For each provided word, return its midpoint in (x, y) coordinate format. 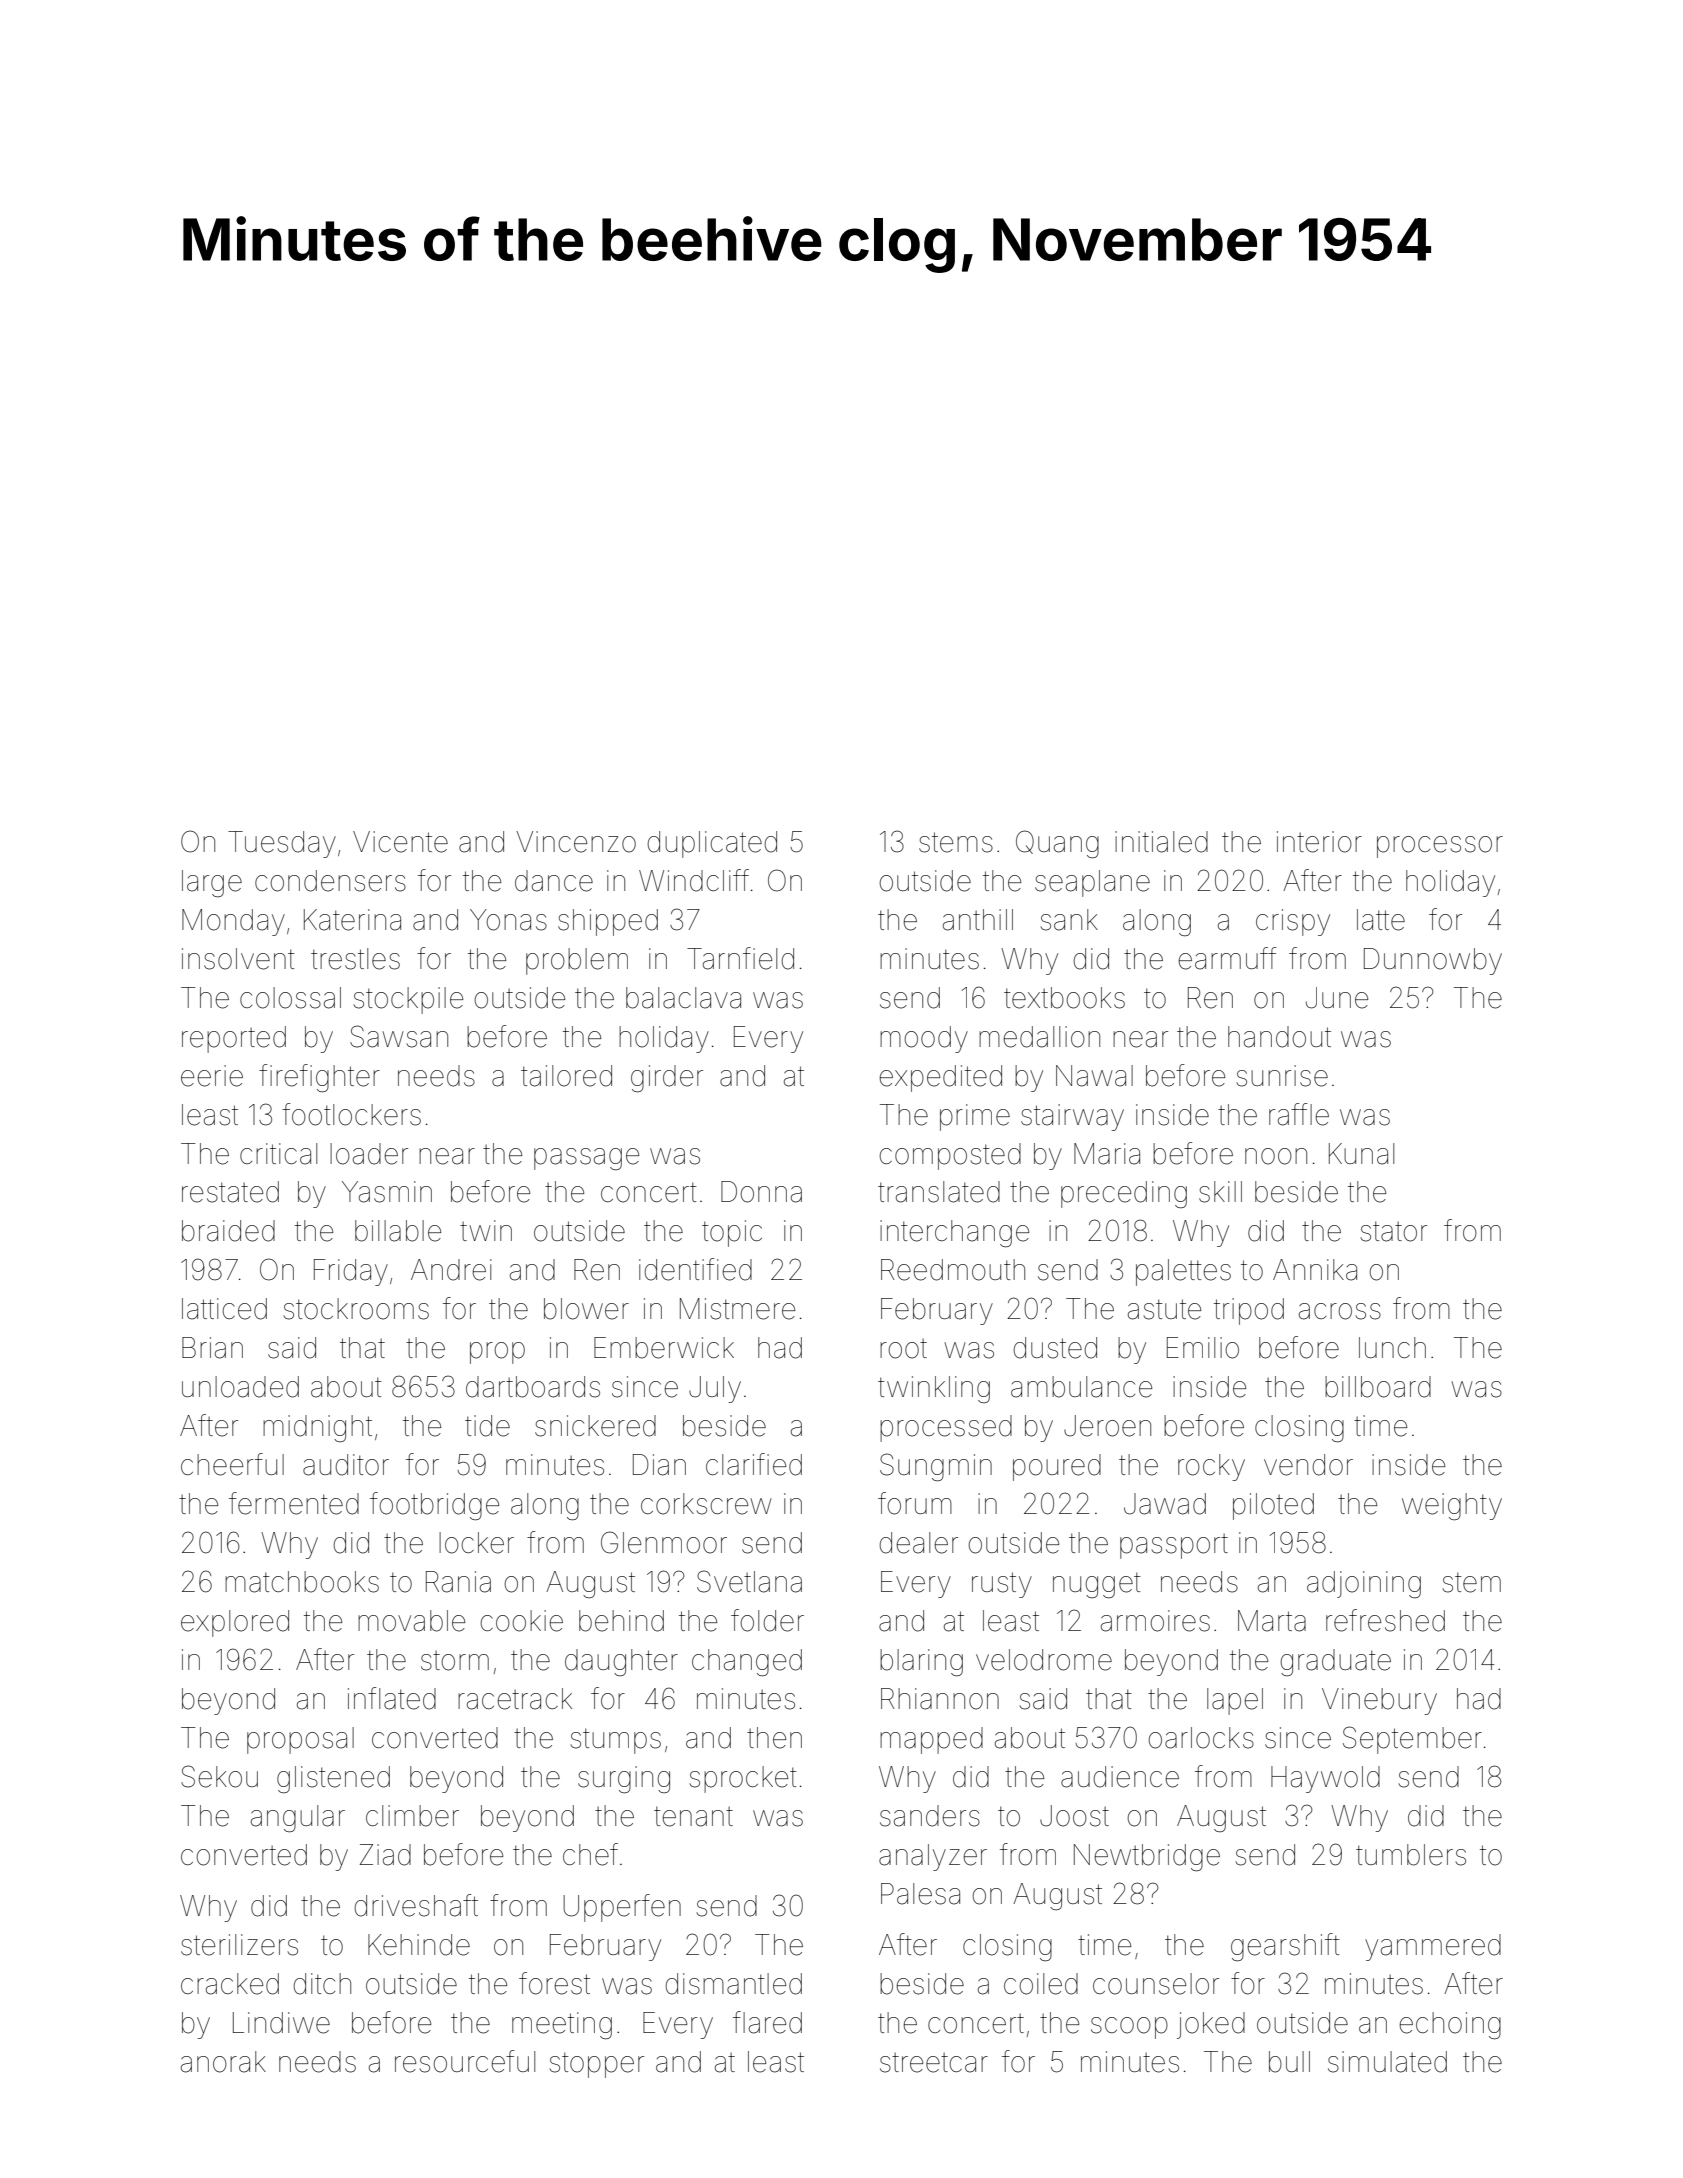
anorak (223, 2062)
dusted (1055, 1348)
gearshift (1285, 1947)
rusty (1002, 1585)
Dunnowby (1433, 961)
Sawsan (399, 1036)
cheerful (232, 1464)
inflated (392, 1698)
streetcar (934, 2063)
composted (950, 1156)
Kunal (1361, 1154)
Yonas (508, 920)
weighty (1452, 1506)
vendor (1308, 1465)
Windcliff (694, 880)
